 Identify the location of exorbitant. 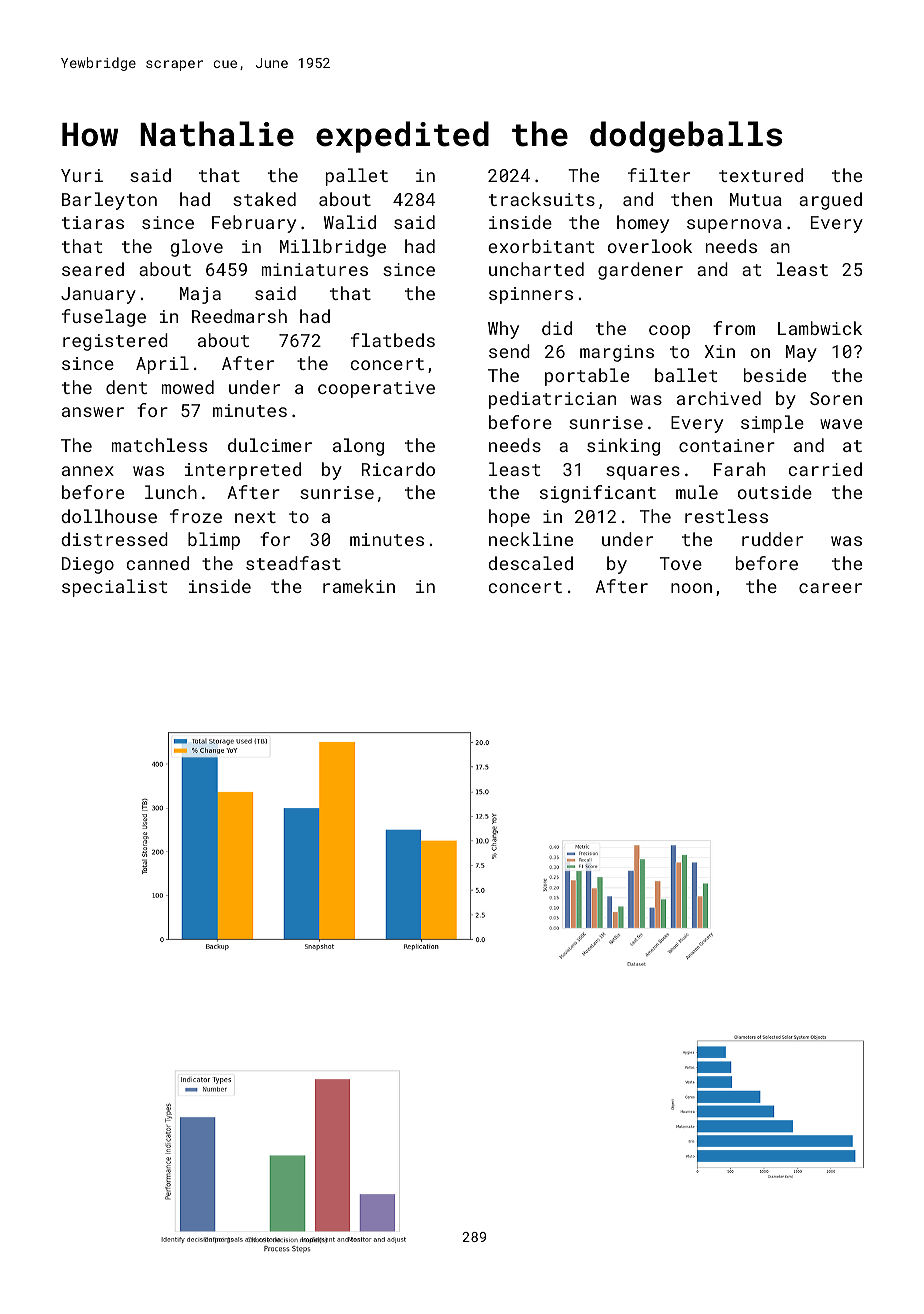
(541, 246).
